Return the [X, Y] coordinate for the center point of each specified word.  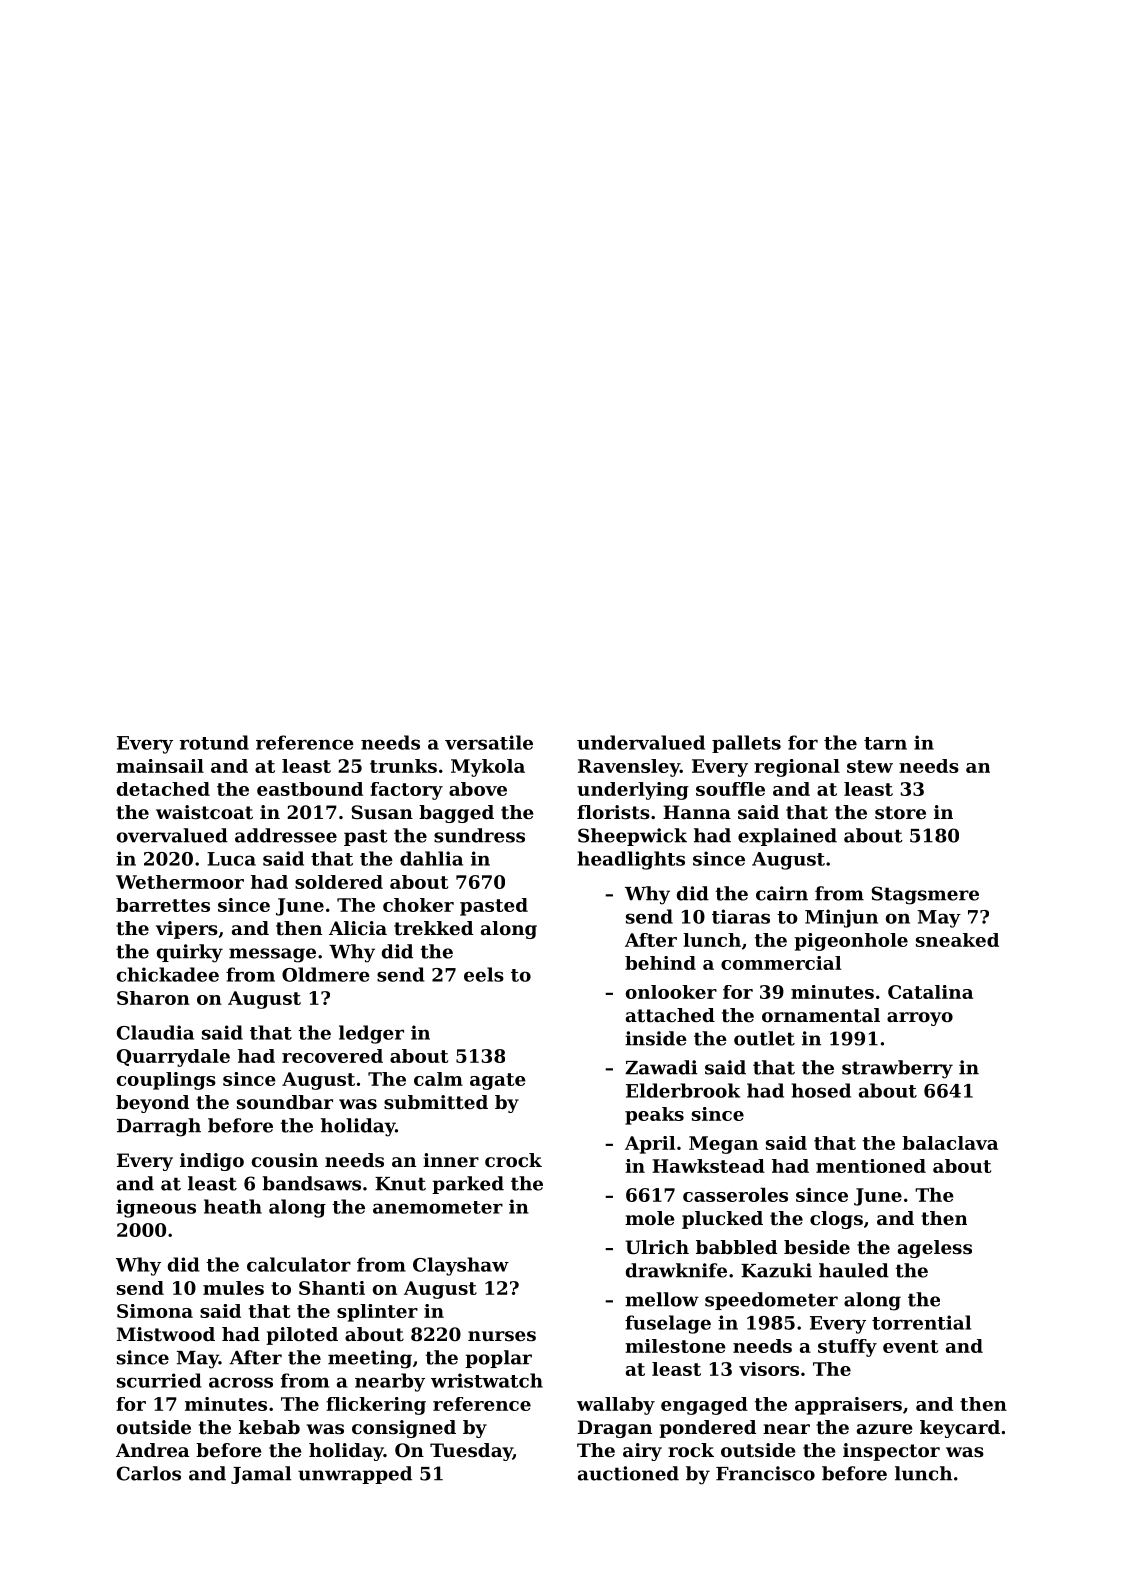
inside [656, 1038]
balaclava [950, 1143]
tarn [885, 743]
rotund [214, 742]
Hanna [697, 812]
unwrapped [355, 1475]
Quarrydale [173, 1058]
